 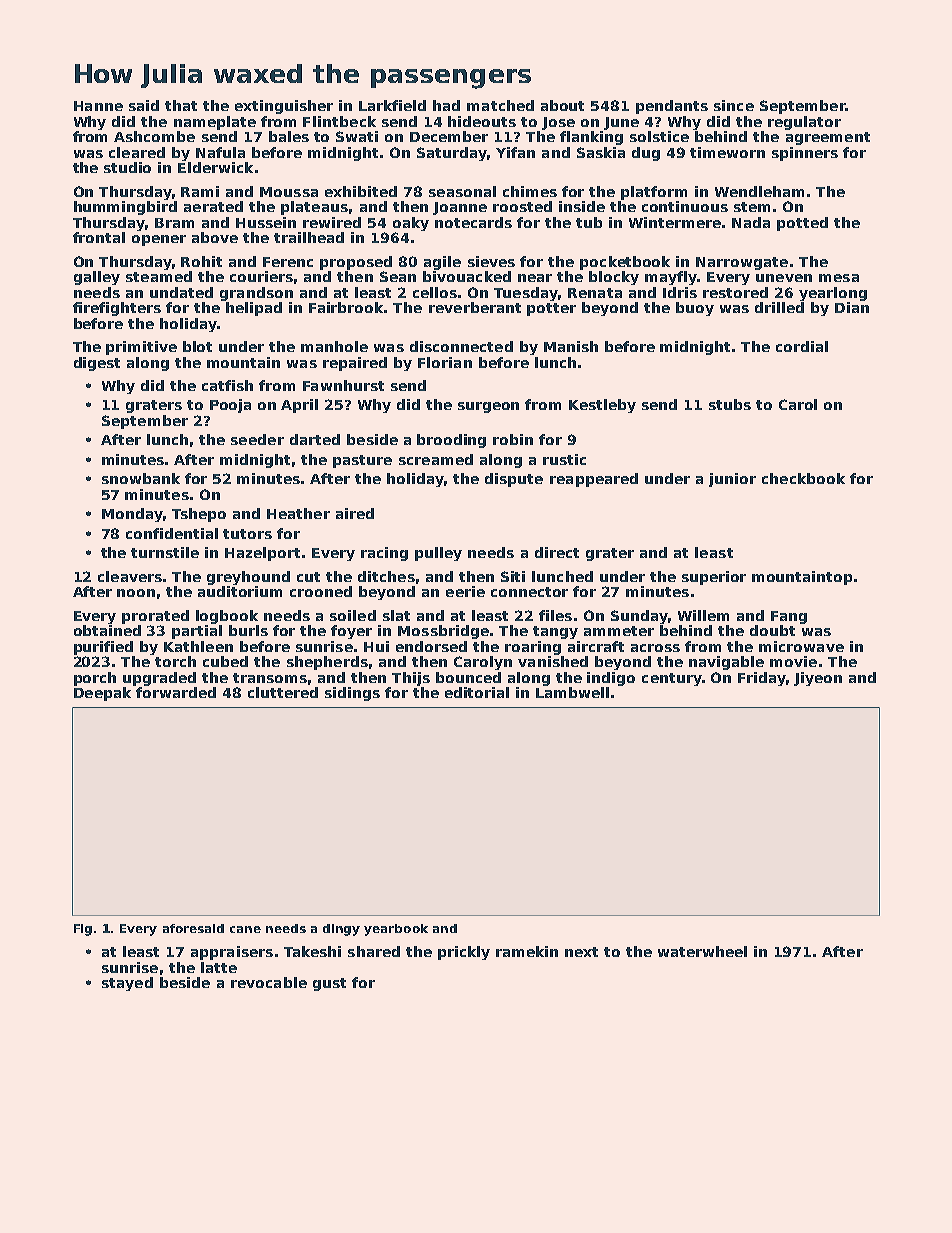 What do you see at coordinates (343, 385) in the screenshot?
I see `Fawnhurst` at bounding box center [343, 385].
